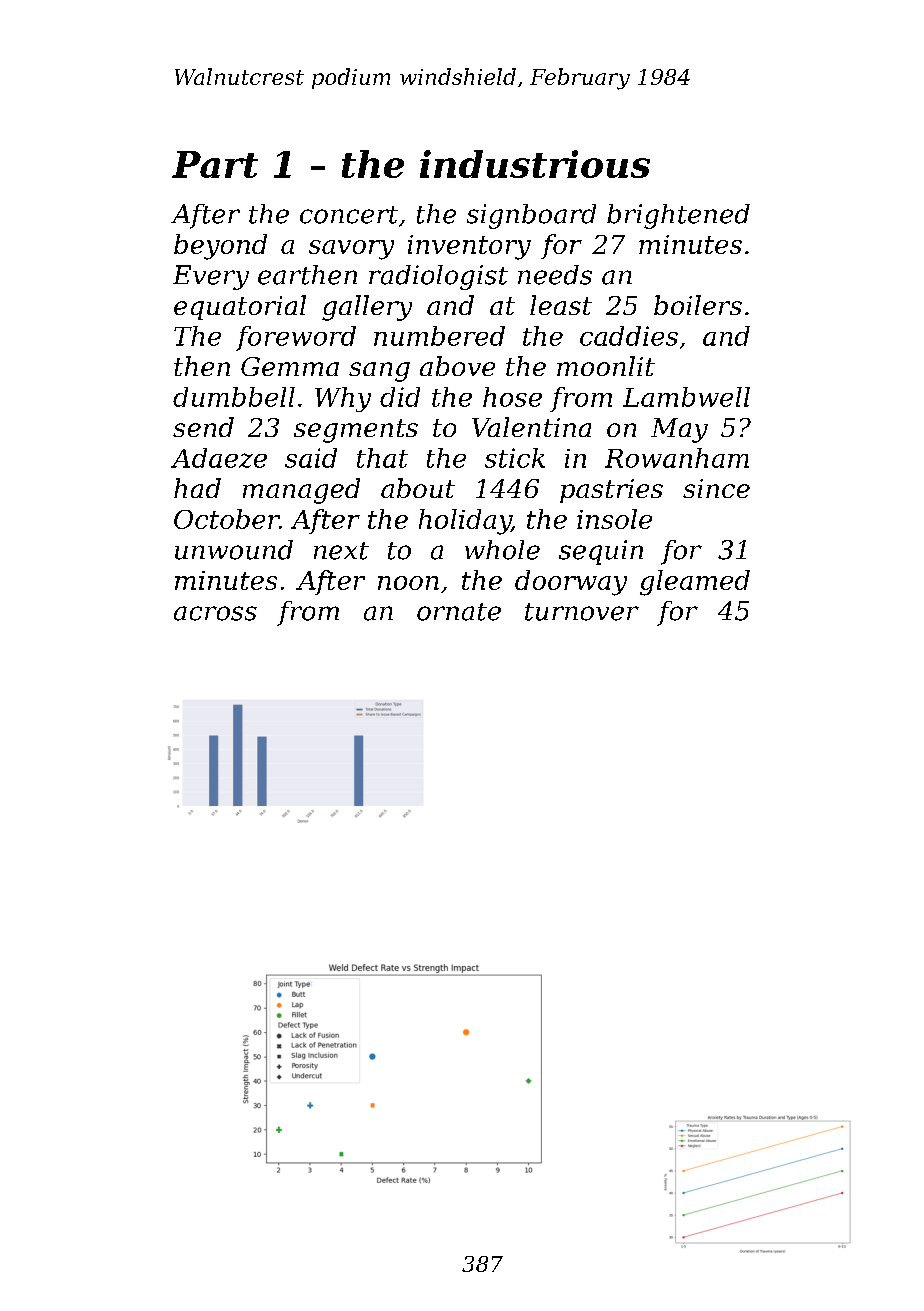 The width and height of the document is (924, 1311). Describe the element at coordinates (465, 522) in the document. I see `holiday` at that location.
